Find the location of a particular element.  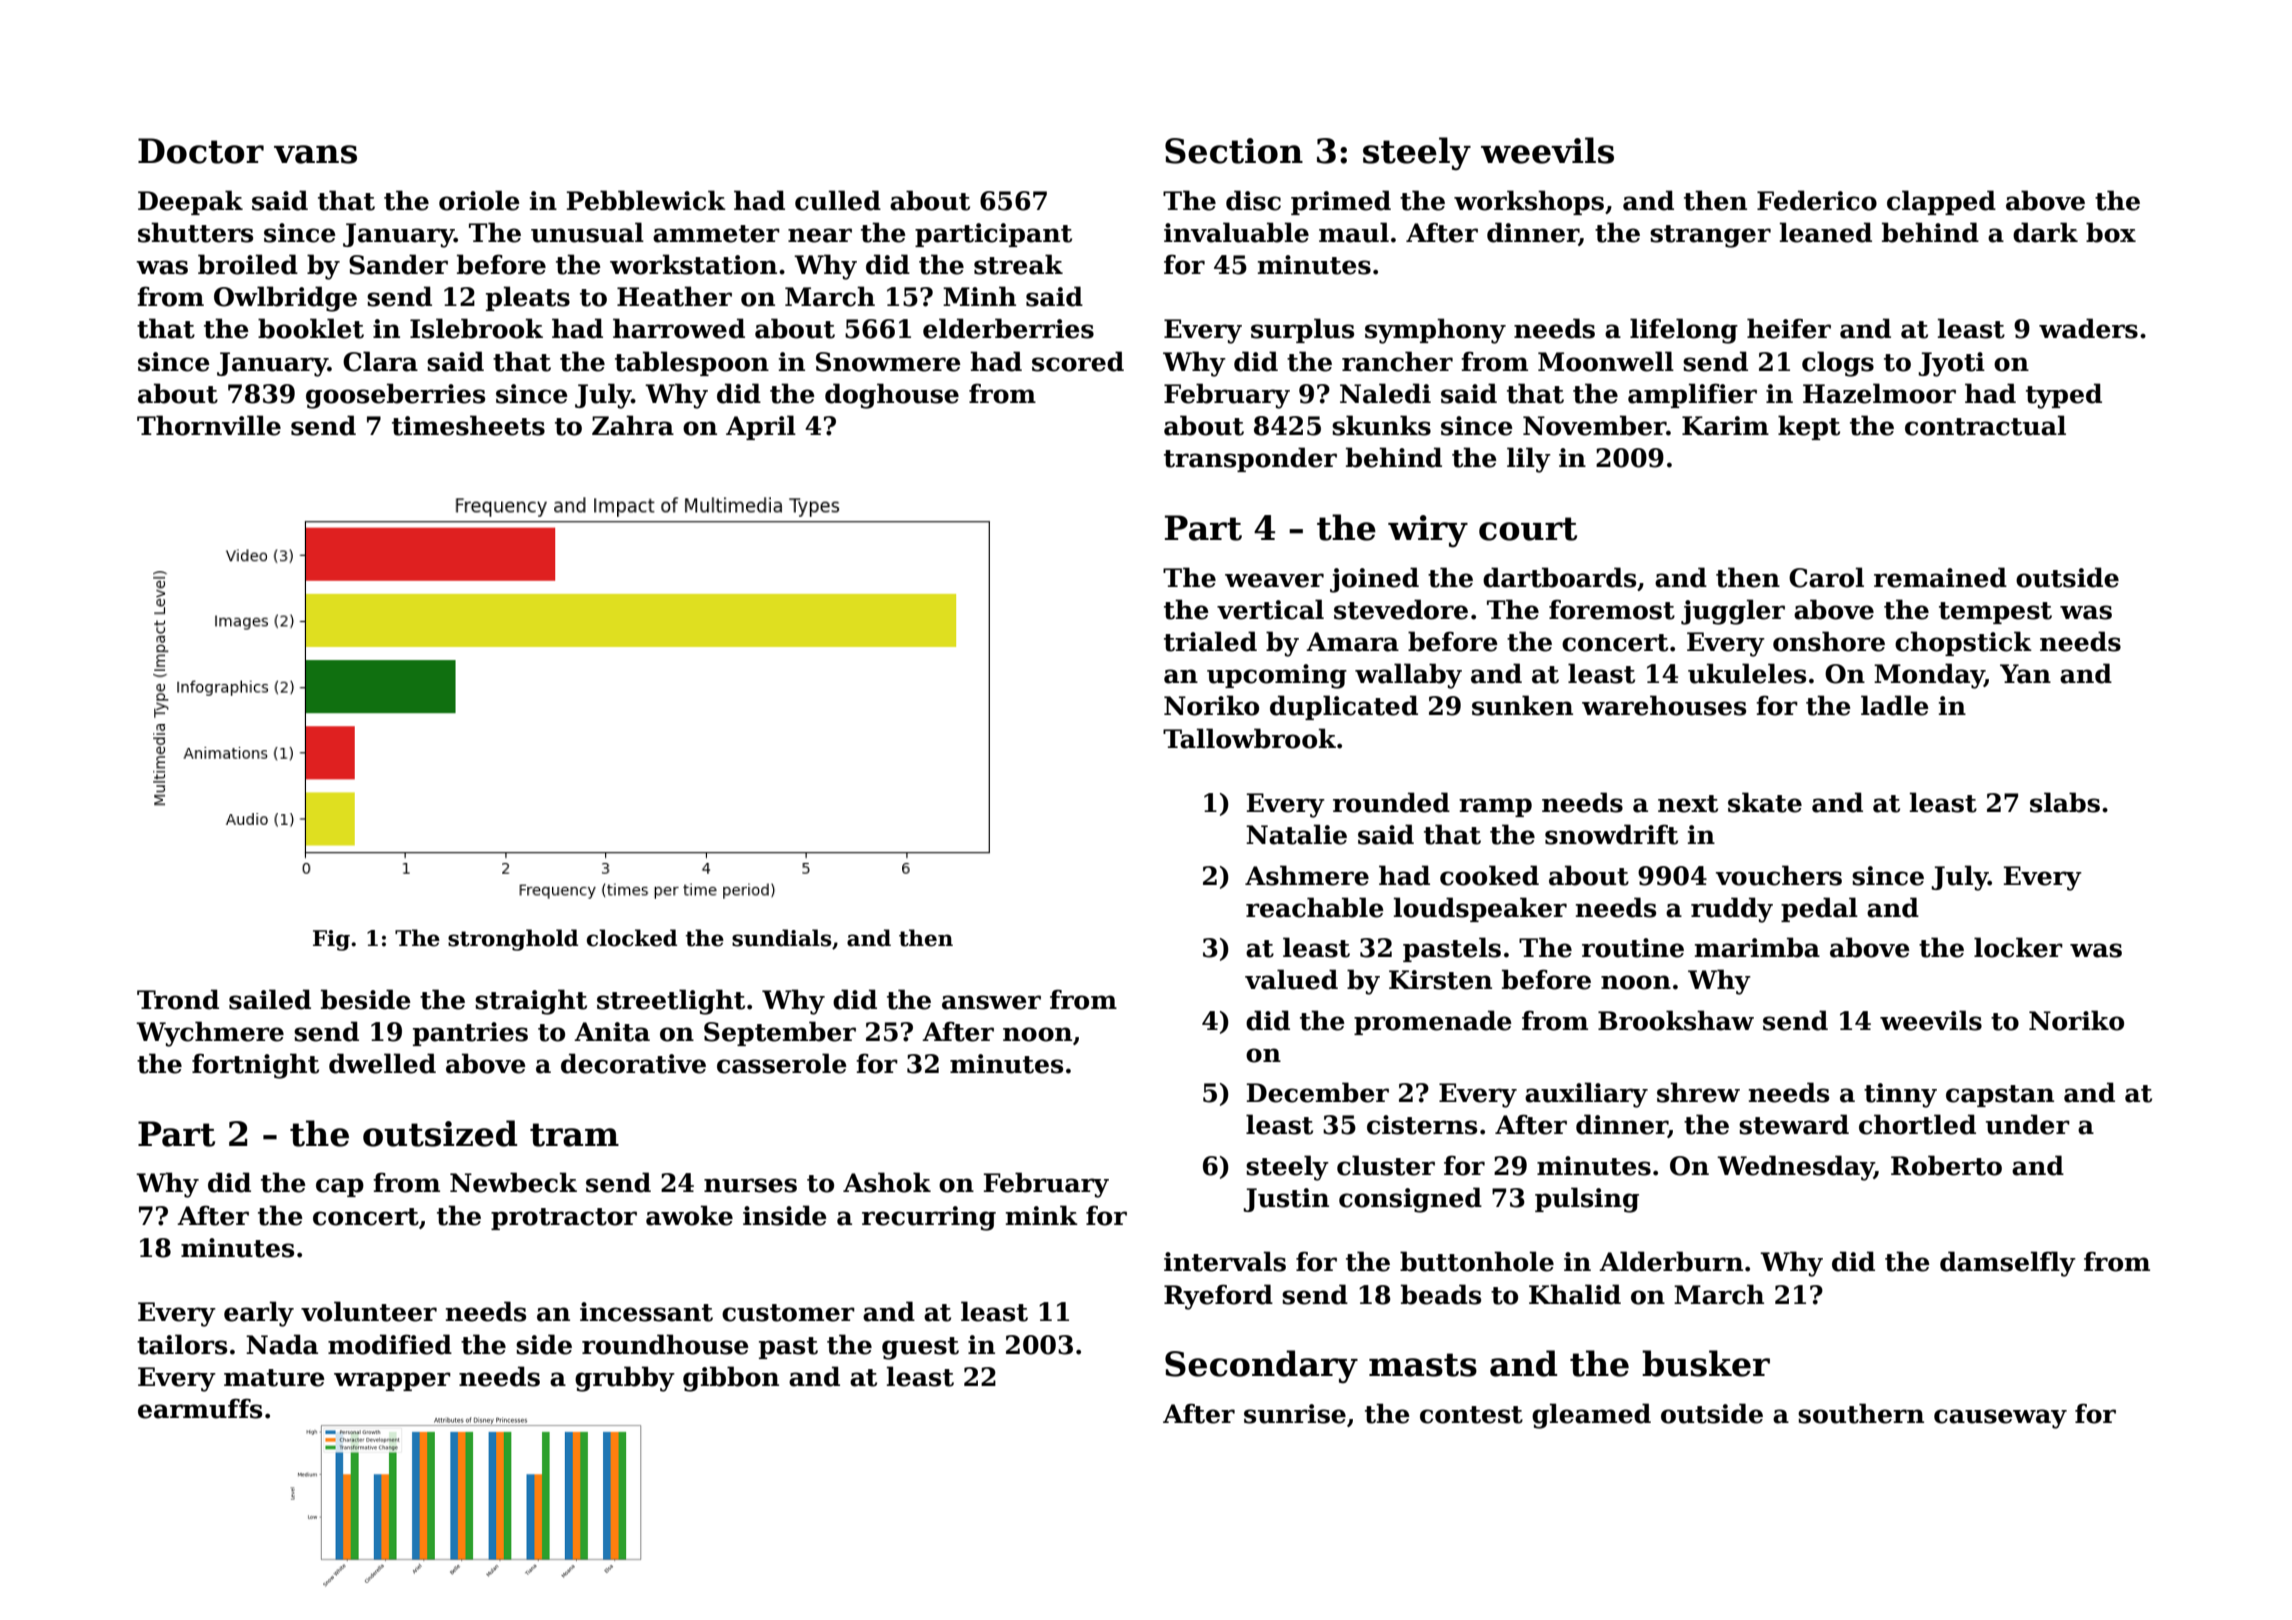

sunken is located at coordinates (1522, 705).
